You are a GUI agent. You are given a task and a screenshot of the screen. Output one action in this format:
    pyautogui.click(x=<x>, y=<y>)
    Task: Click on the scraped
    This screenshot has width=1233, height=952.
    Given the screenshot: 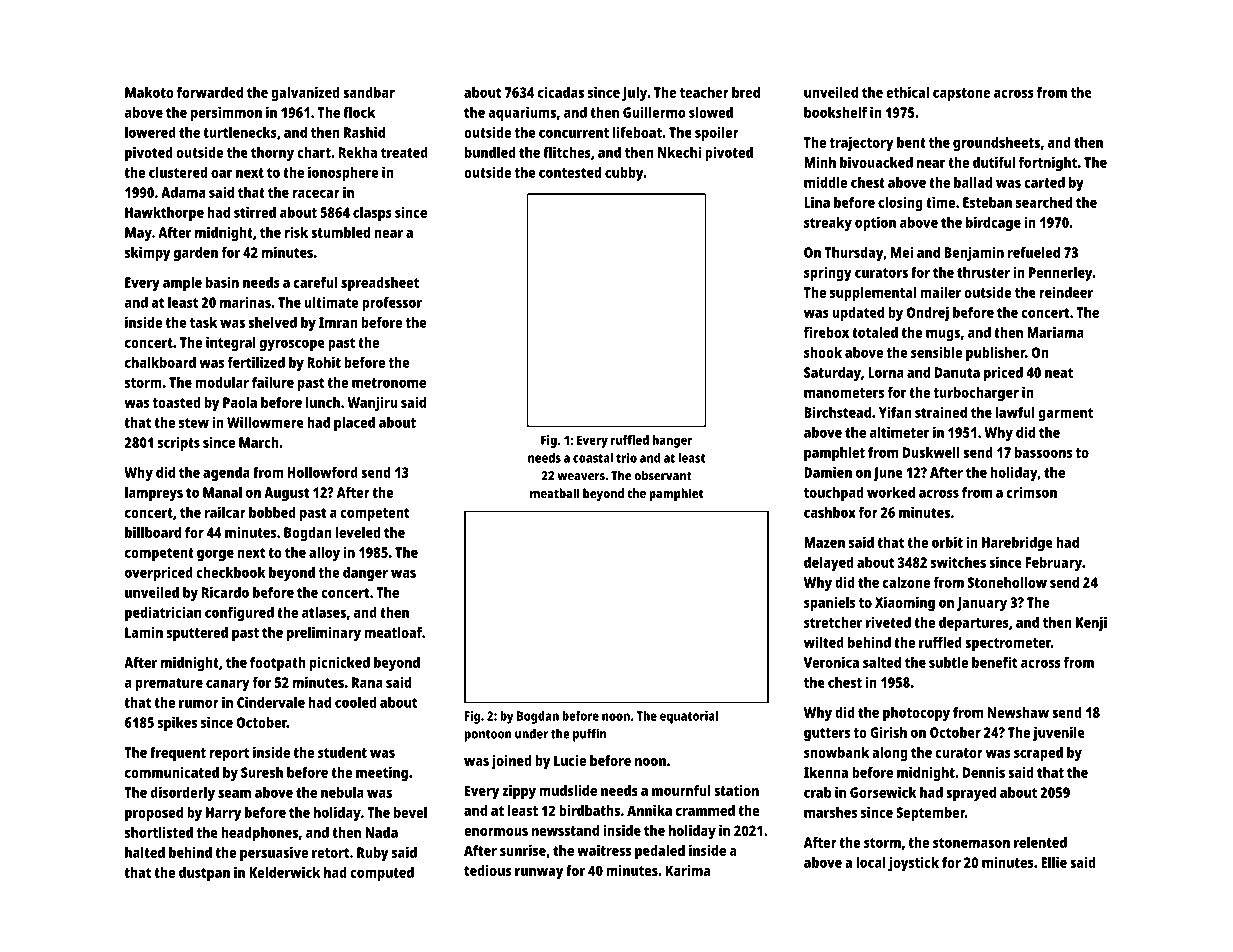 What is the action you would take?
    pyautogui.click(x=1038, y=754)
